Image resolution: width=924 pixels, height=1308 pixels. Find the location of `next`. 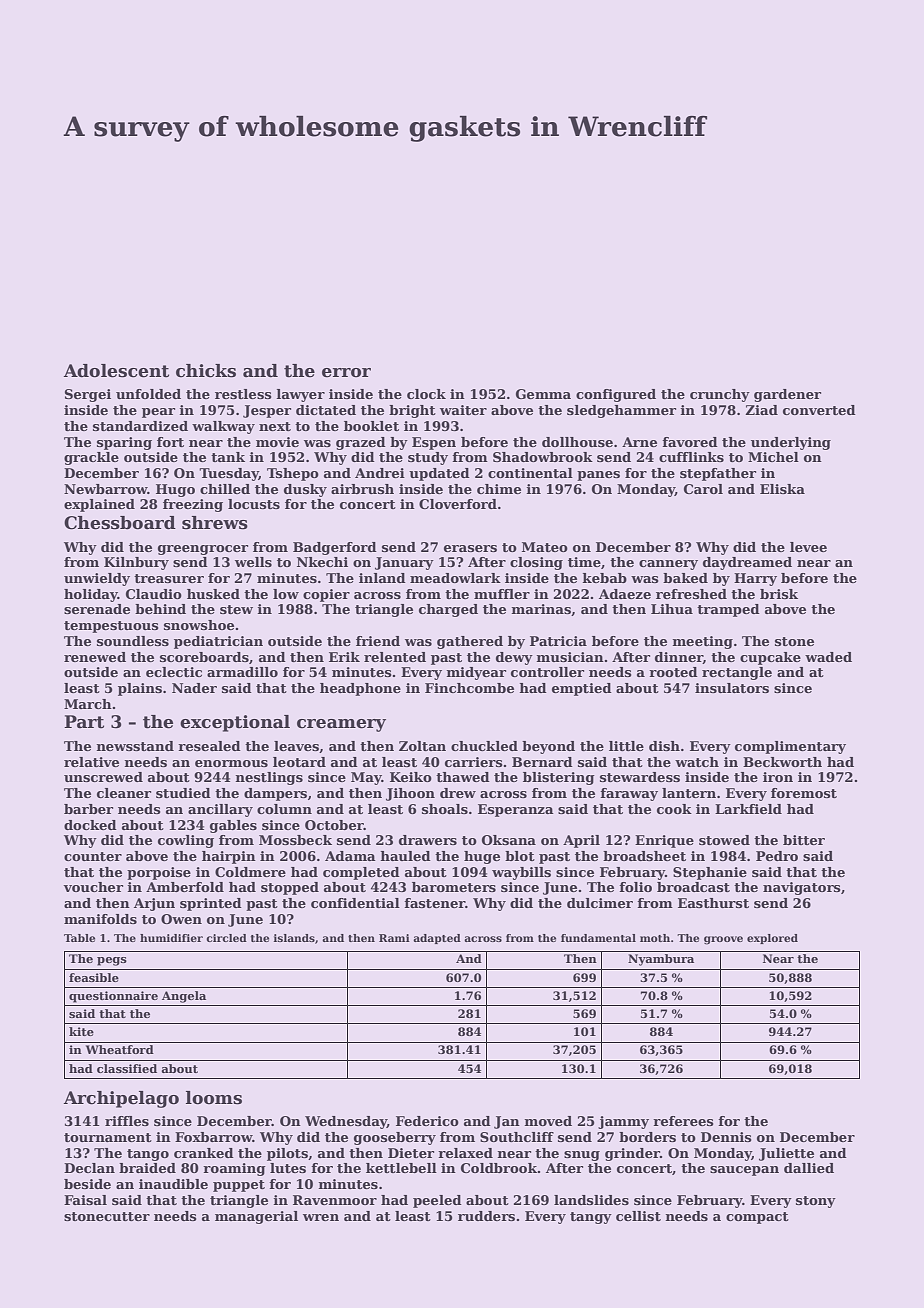

next is located at coordinates (275, 426).
